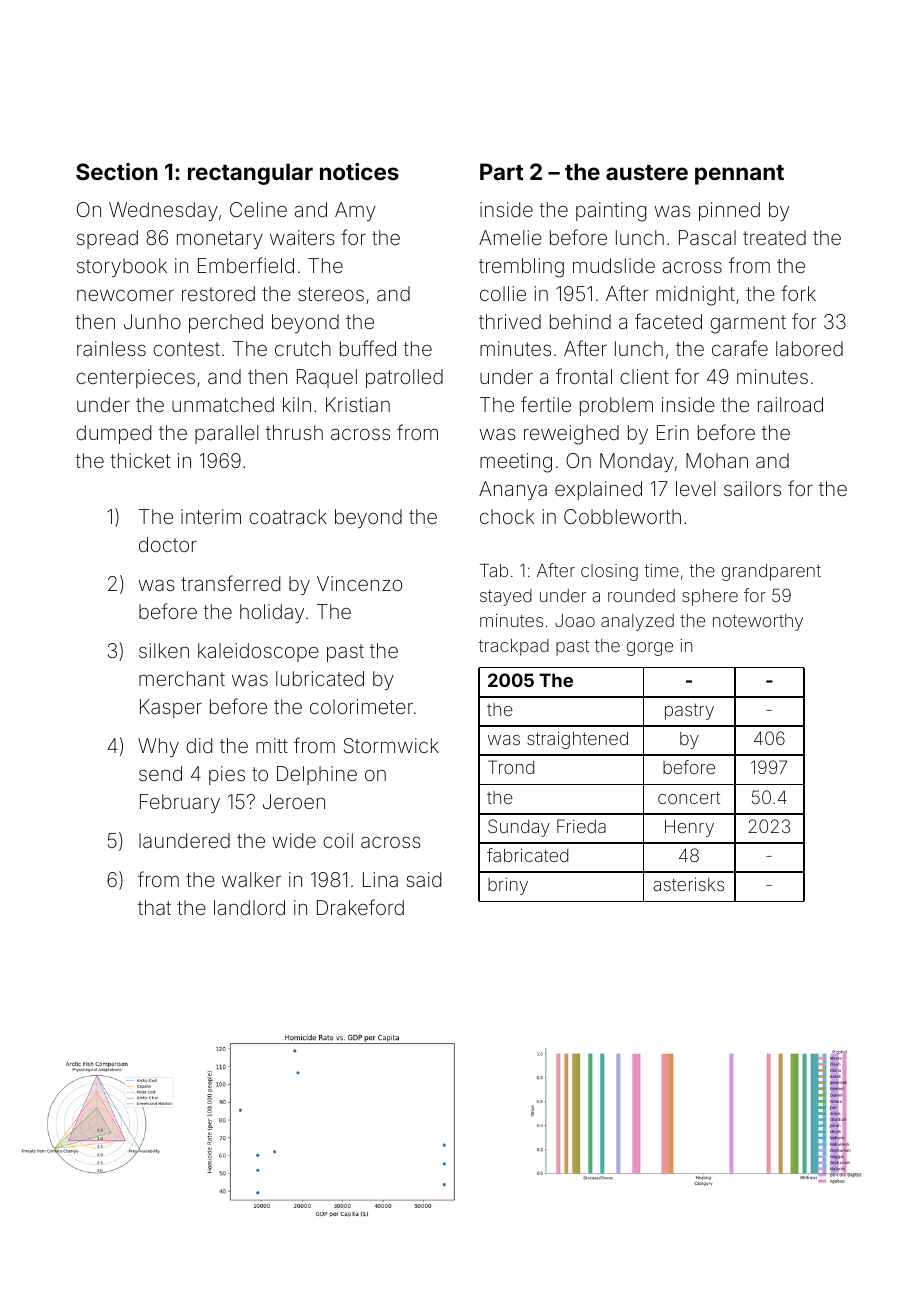 This page has height=1311, width=924. I want to click on meeting, so click(516, 463).
